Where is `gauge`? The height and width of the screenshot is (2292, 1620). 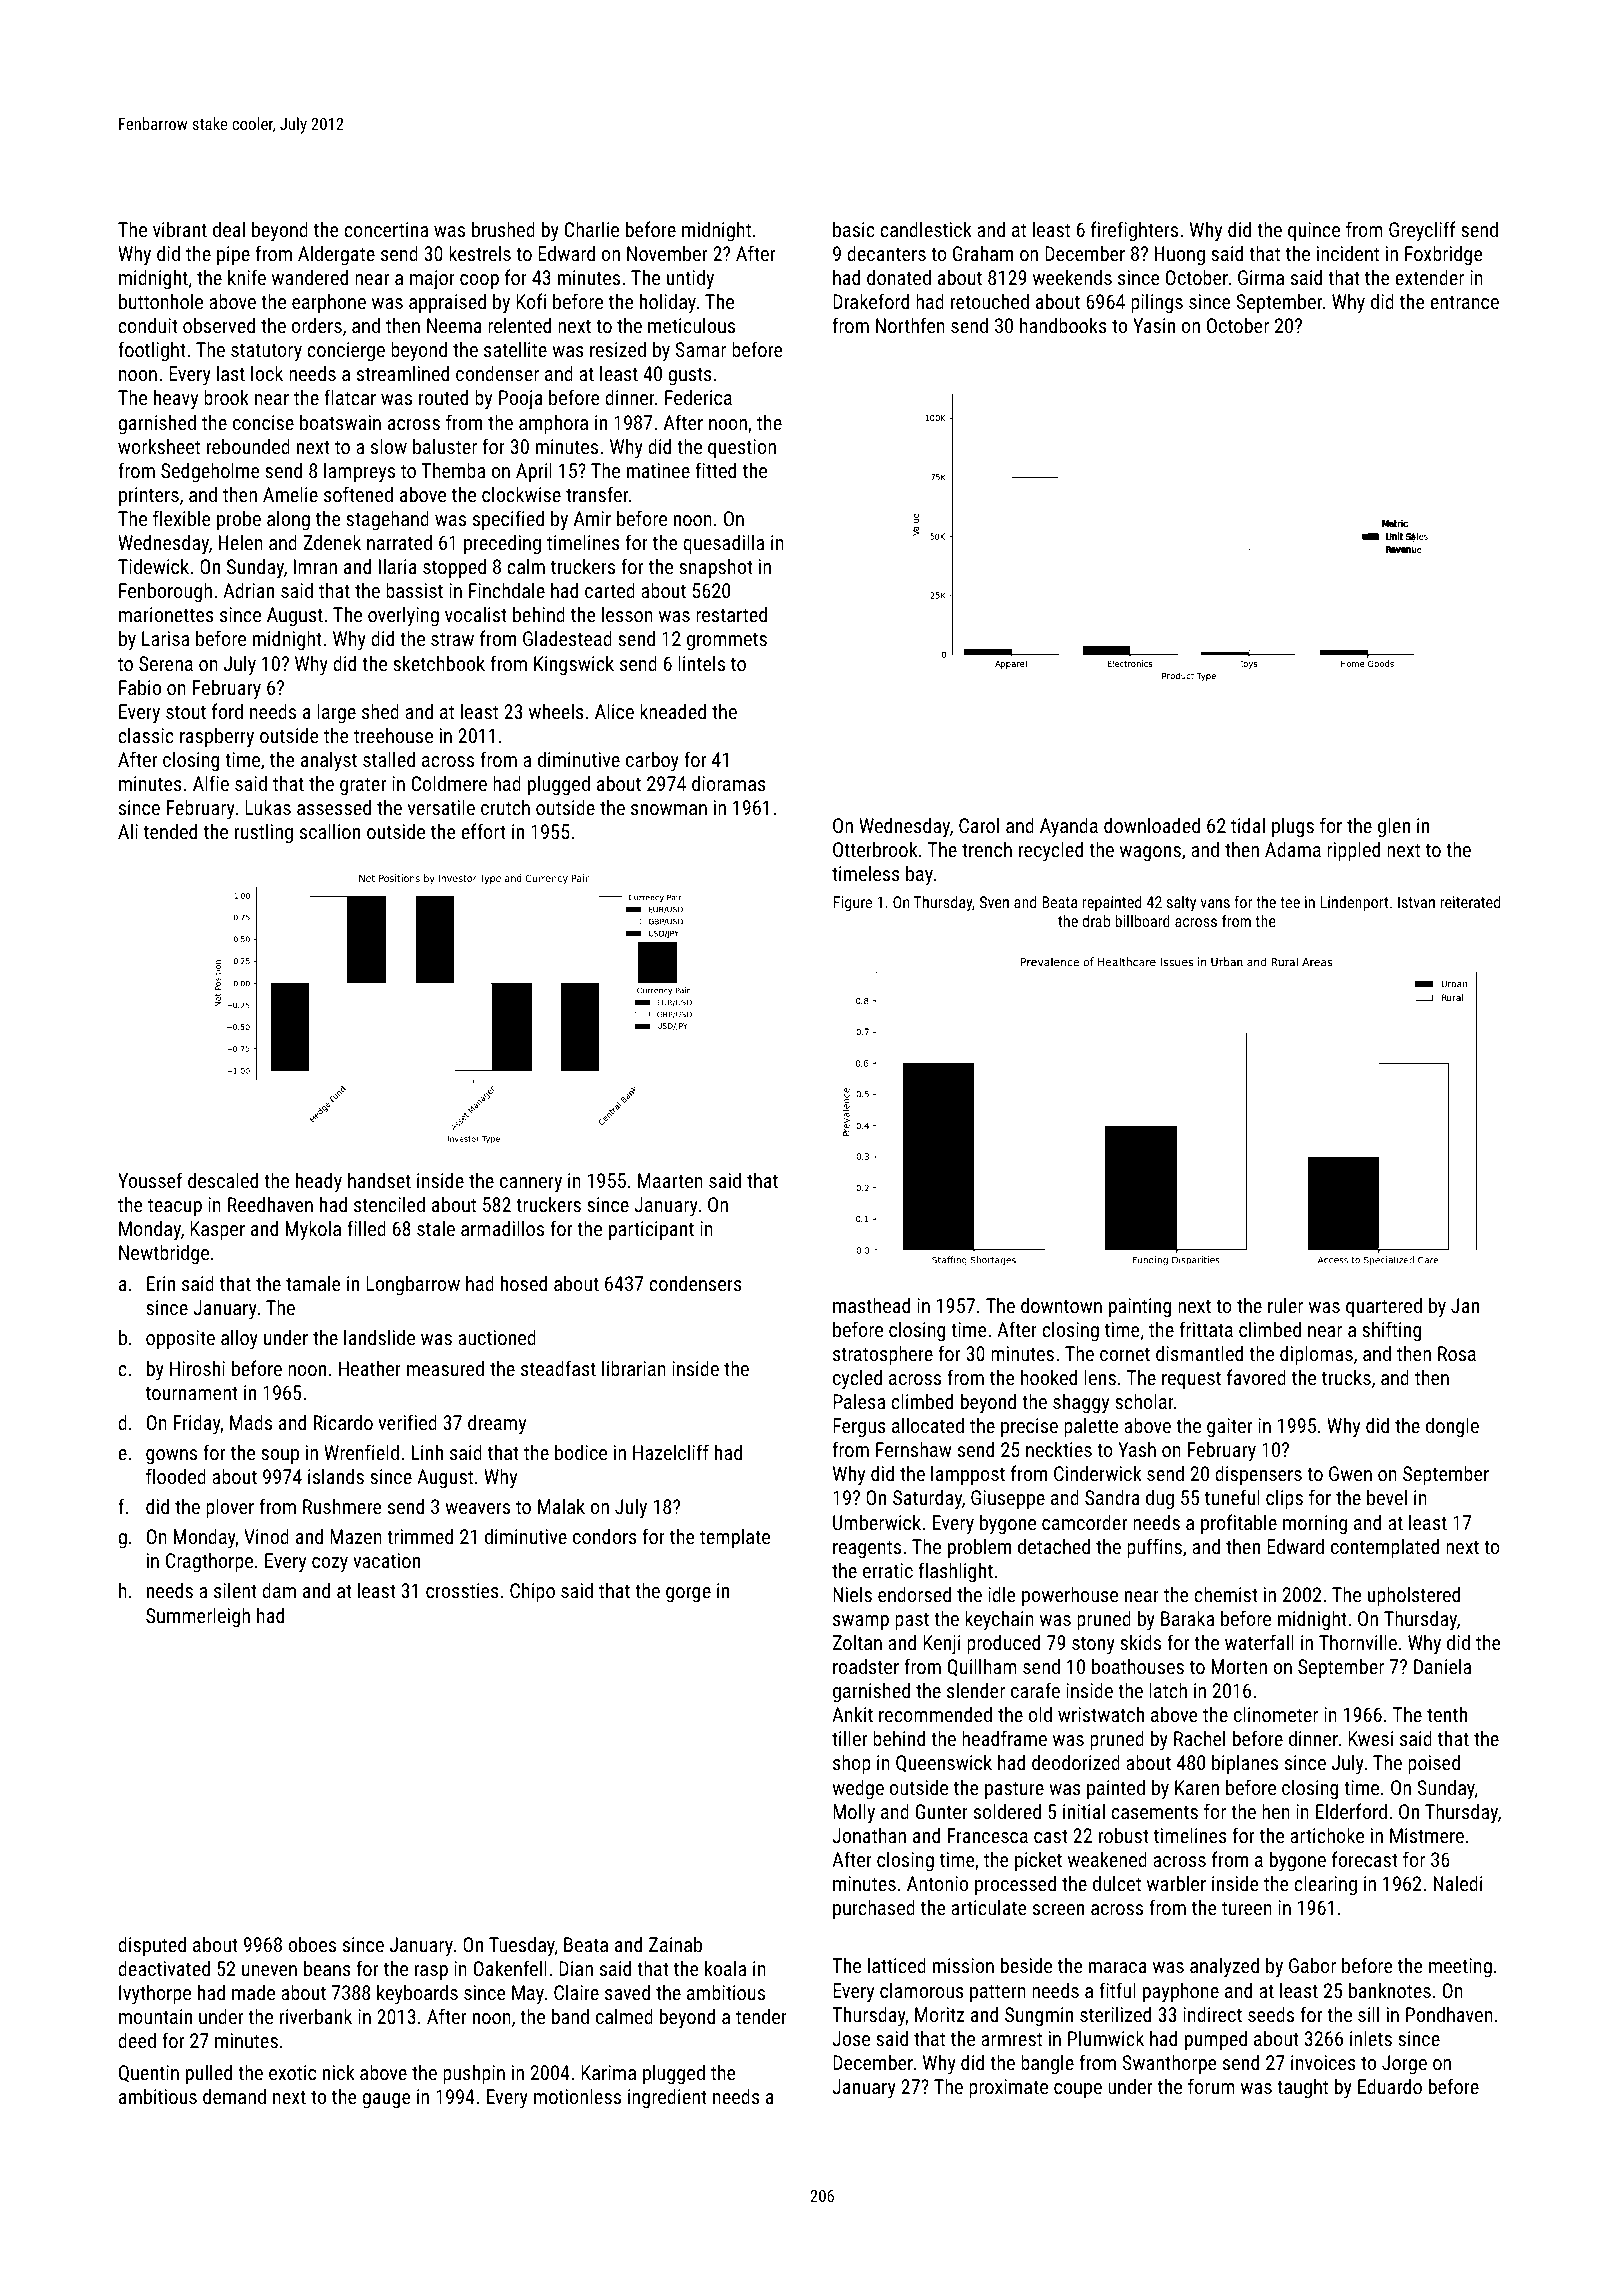
gauge is located at coordinates (386, 2101).
